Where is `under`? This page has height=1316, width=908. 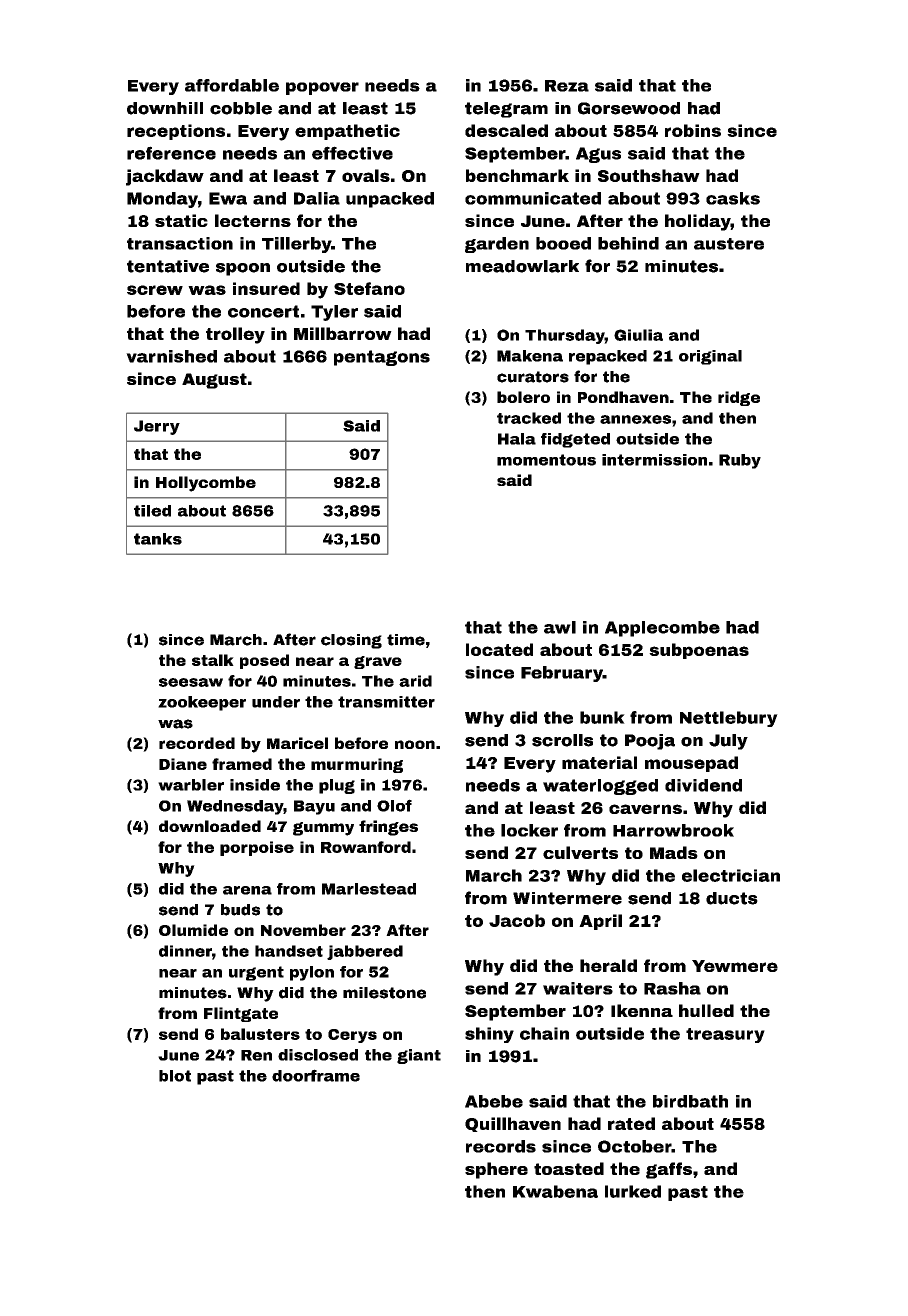
under is located at coordinates (276, 702).
